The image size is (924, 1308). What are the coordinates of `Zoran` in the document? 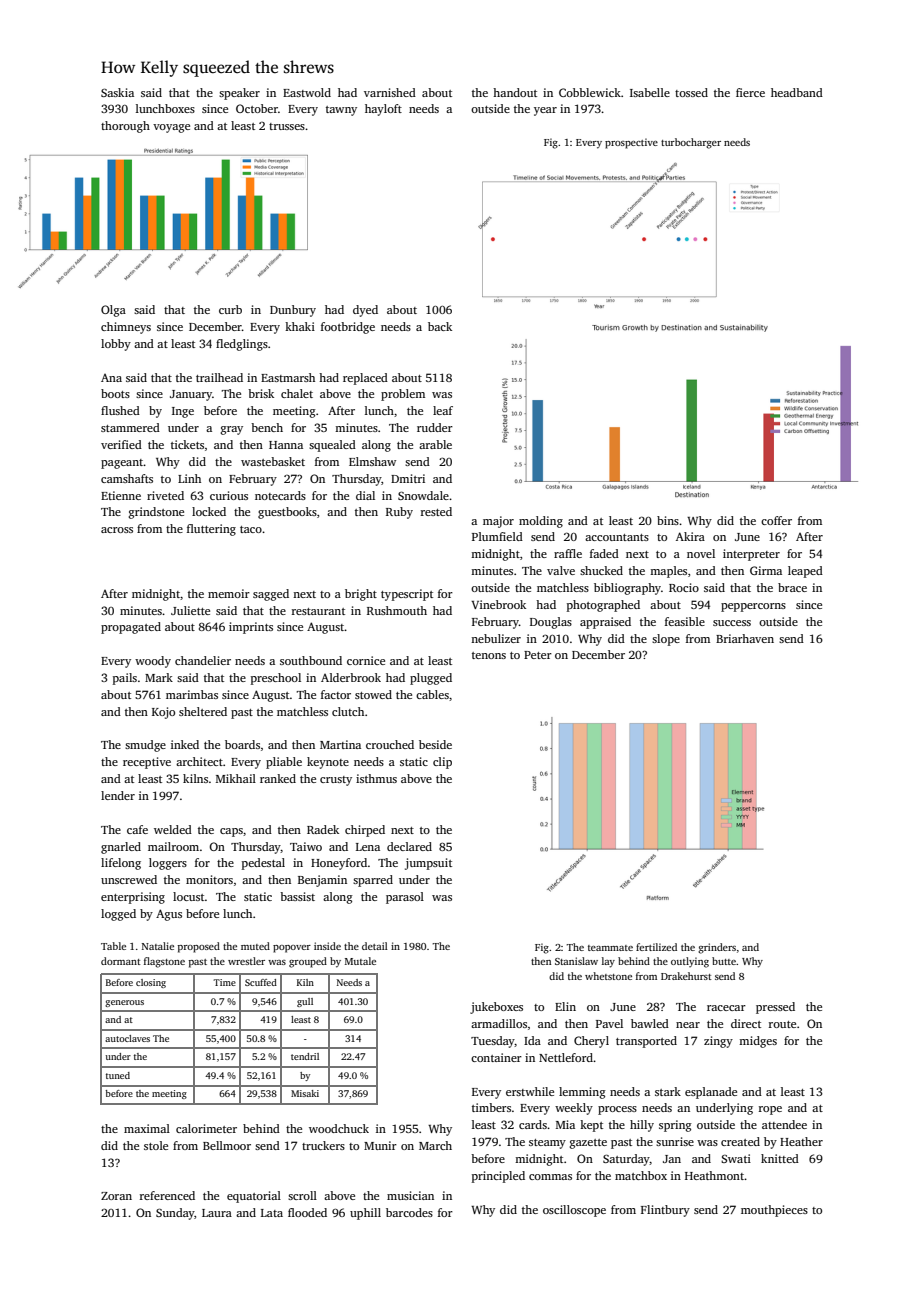 It's located at (116, 1196).
